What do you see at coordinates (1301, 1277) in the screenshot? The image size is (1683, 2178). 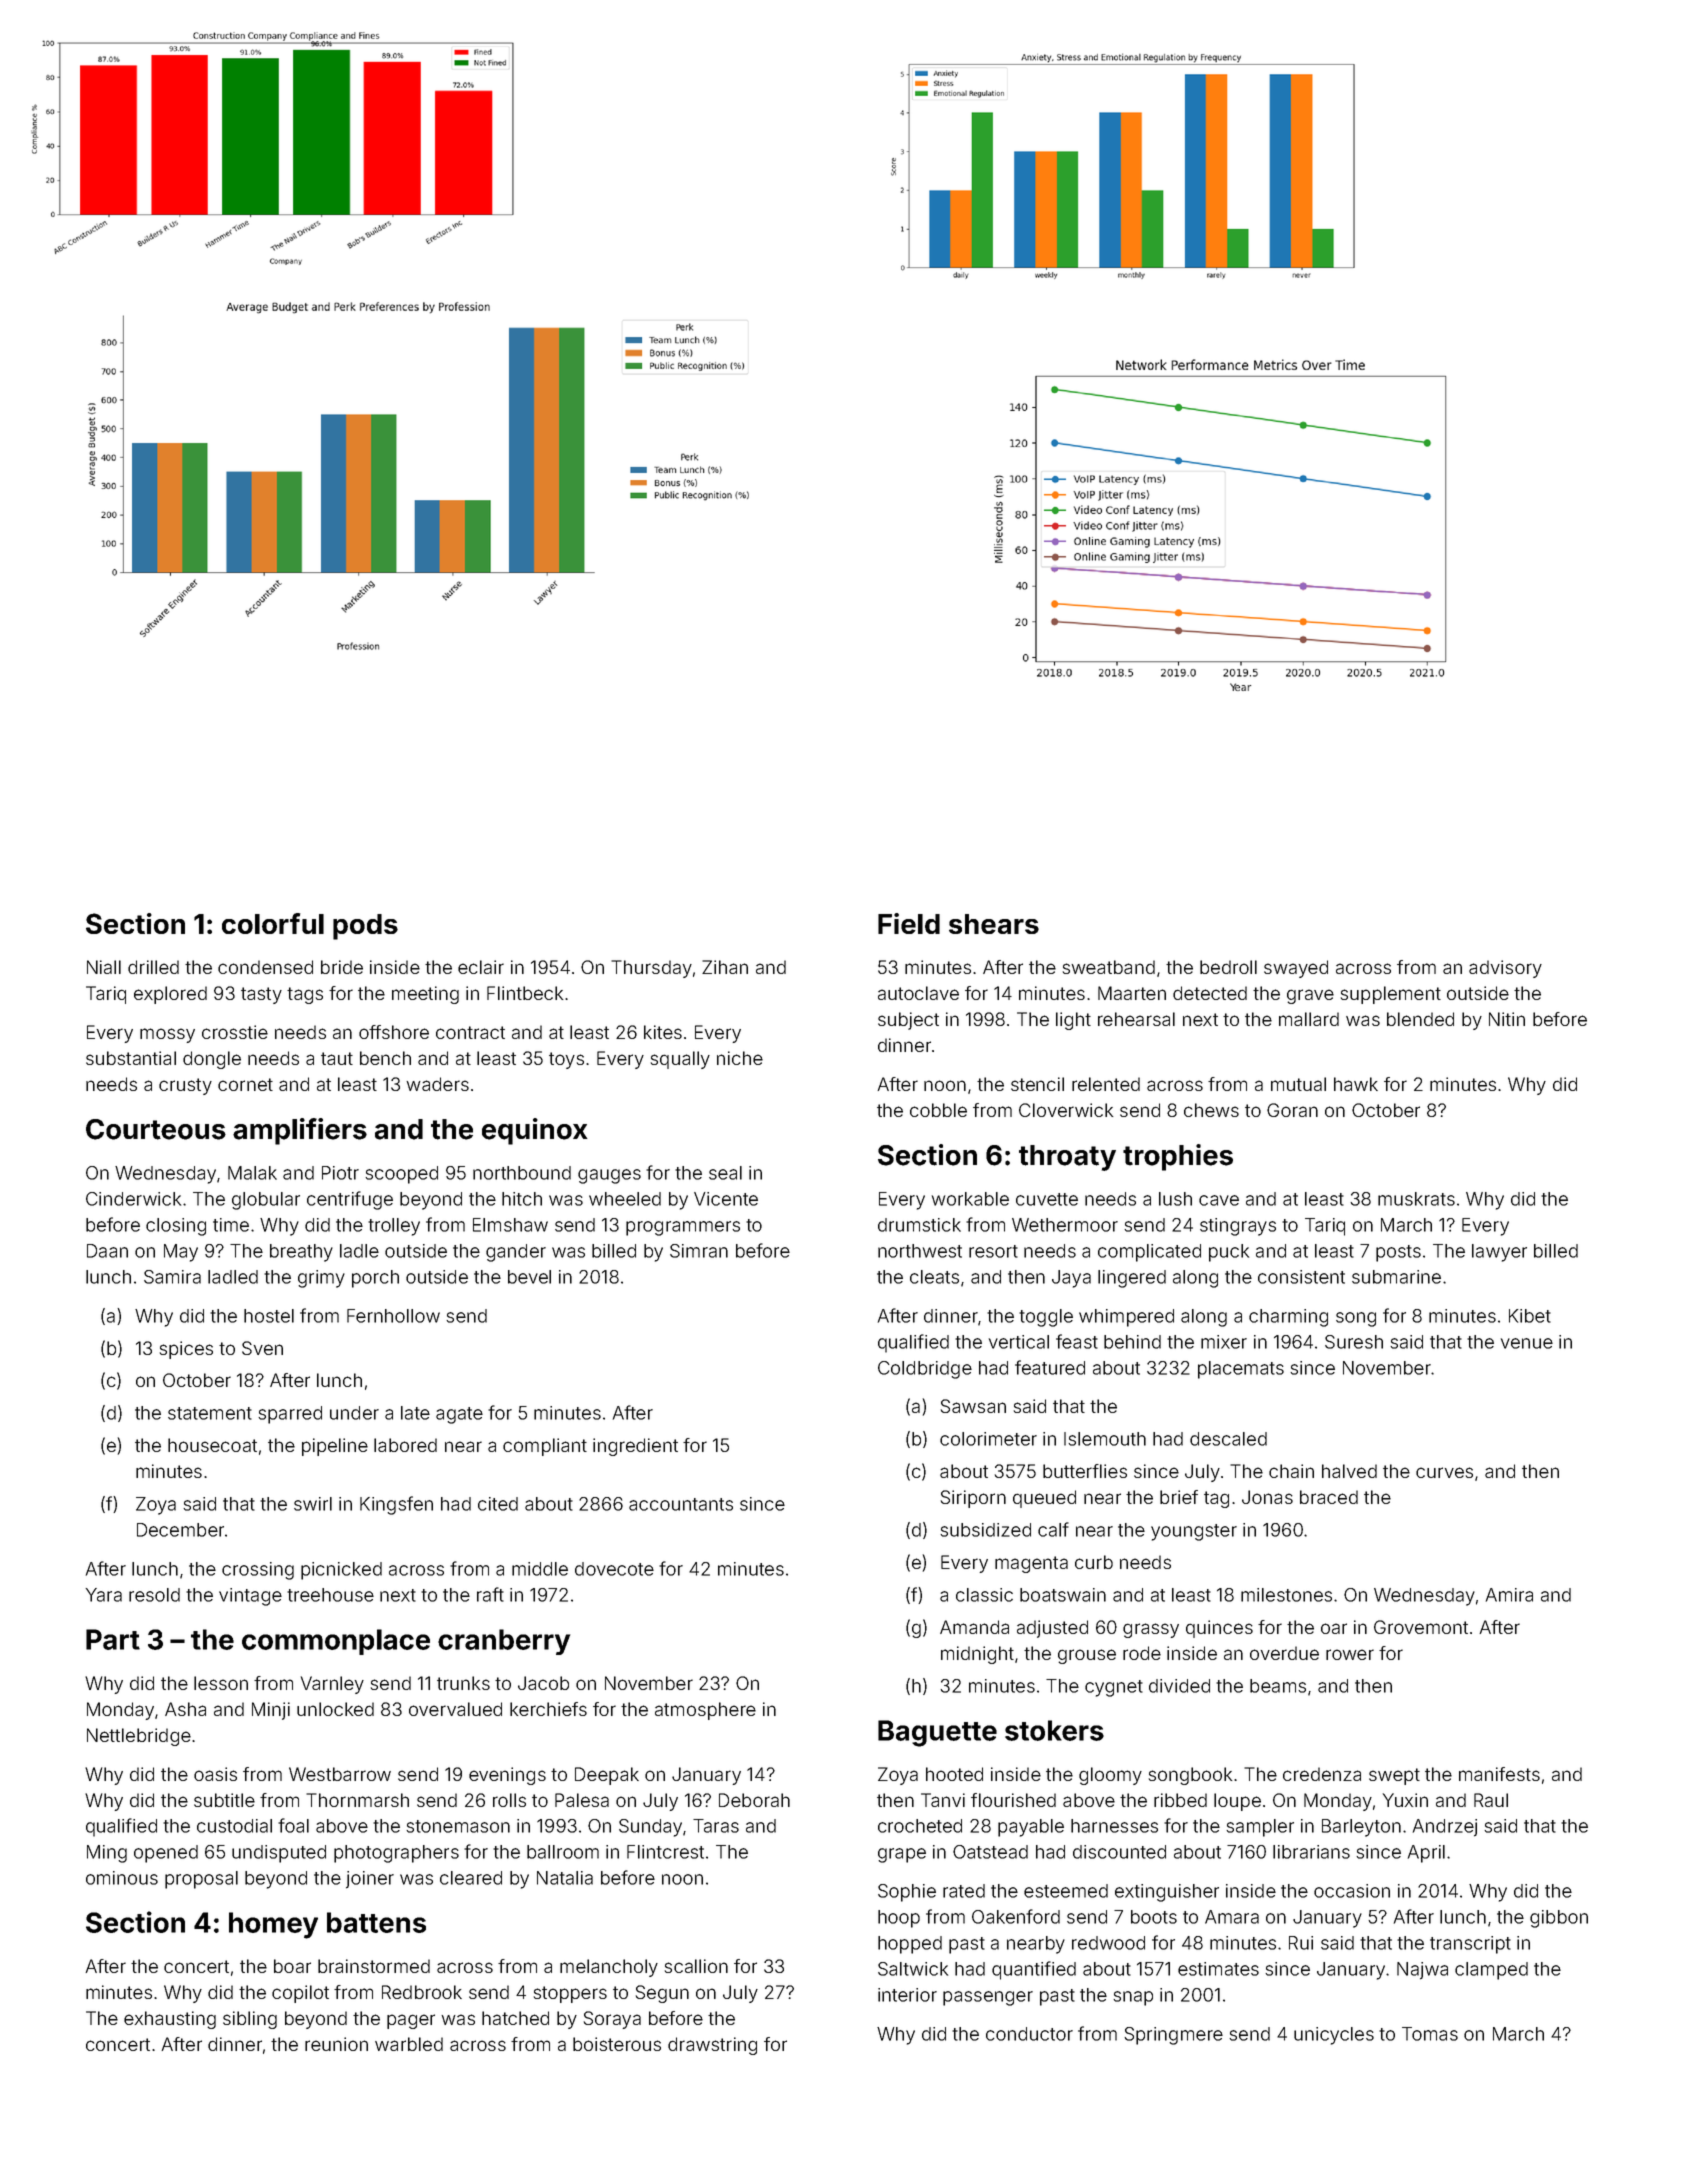 I see `consistent` at bounding box center [1301, 1277].
